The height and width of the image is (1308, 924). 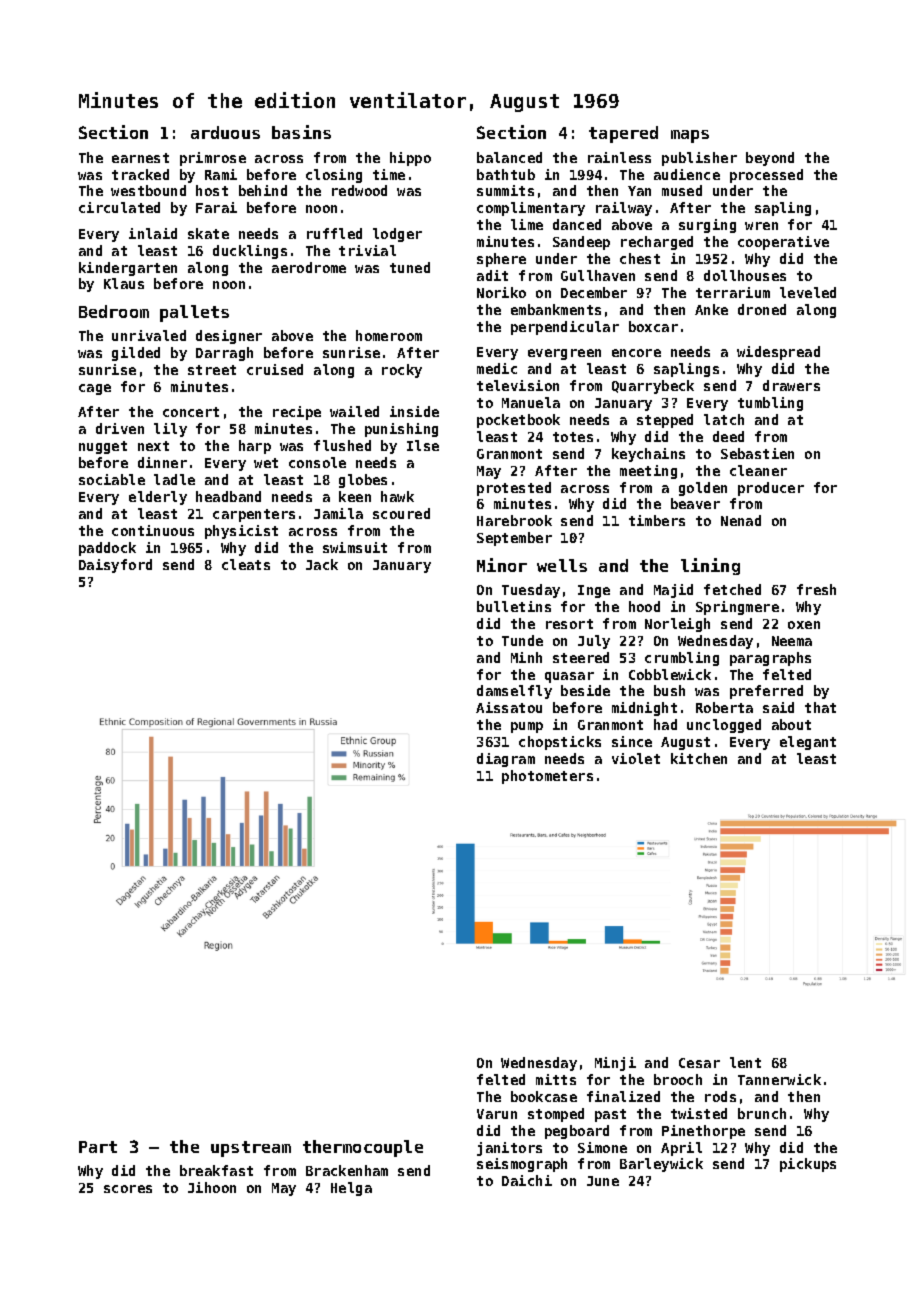 I want to click on Springmere, so click(x=737, y=608).
